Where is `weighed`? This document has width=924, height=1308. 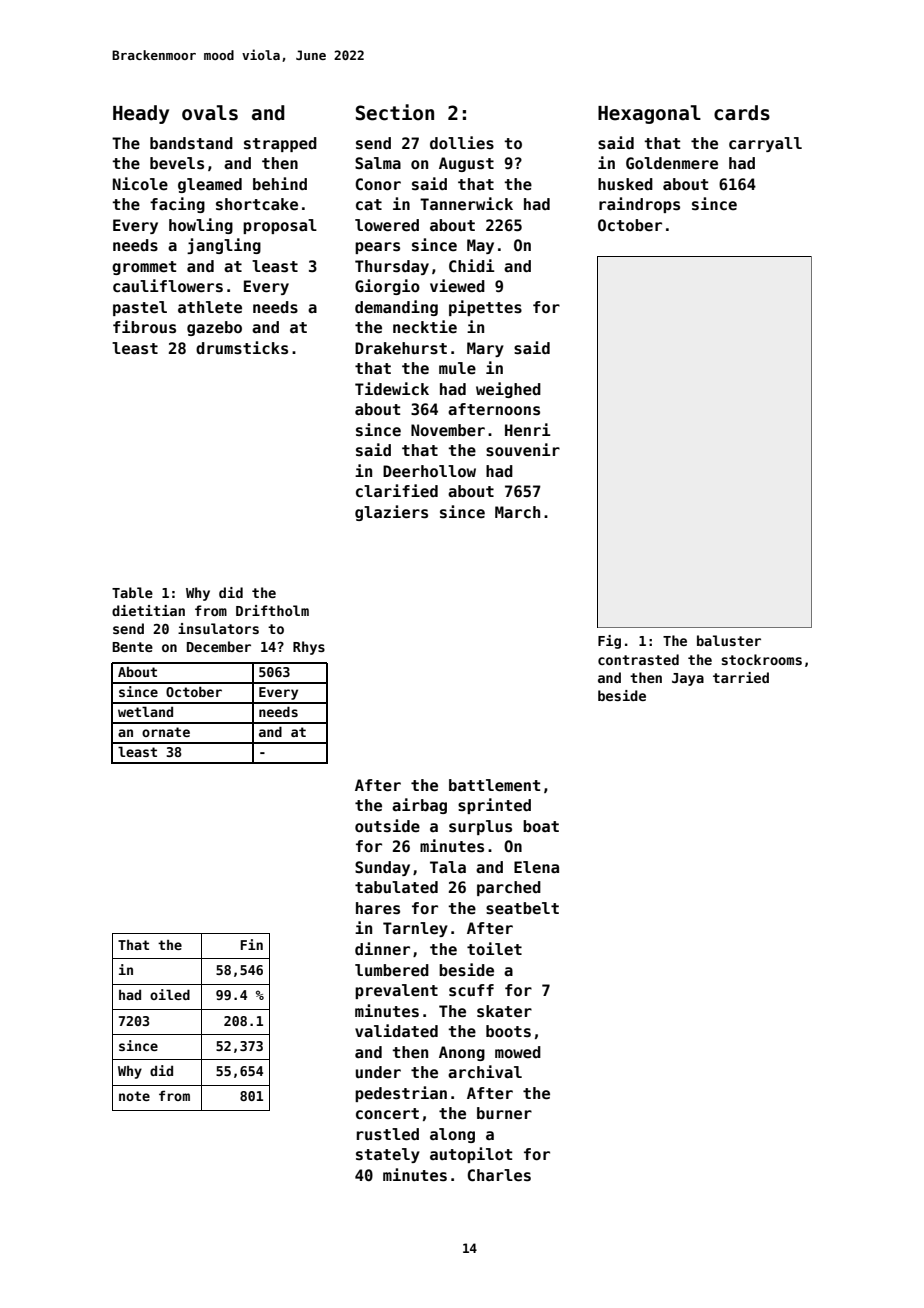
weighed is located at coordinates (508, 390).
